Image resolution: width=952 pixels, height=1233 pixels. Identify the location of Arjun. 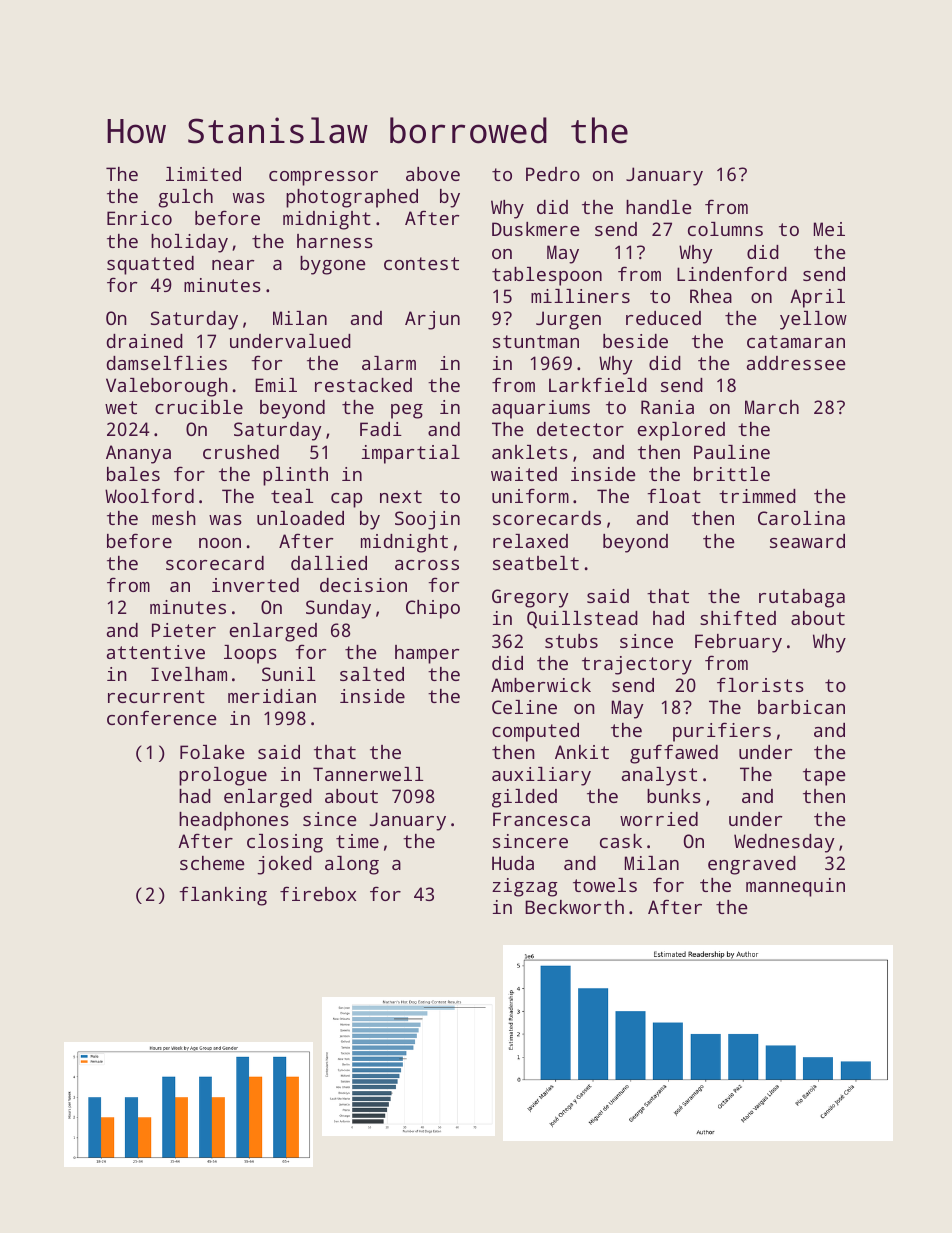
(432, 320).
